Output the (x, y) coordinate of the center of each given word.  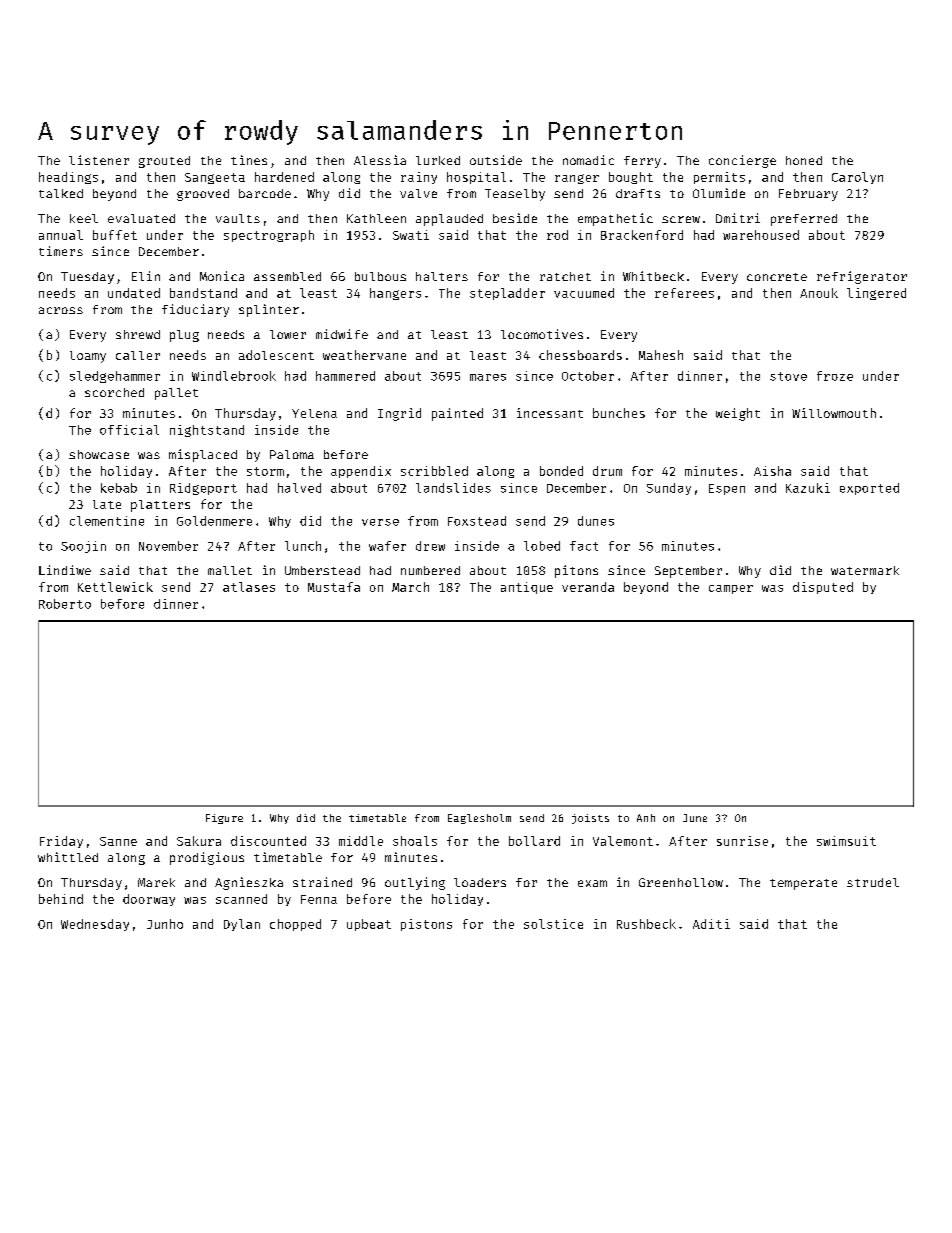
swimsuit (846, 841)
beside (515, 218)
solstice (553, 924)
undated (134, 293)
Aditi (711, 924)
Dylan (242, 925)
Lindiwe (65, 570)
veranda (588, 587)
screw (681, 219)
